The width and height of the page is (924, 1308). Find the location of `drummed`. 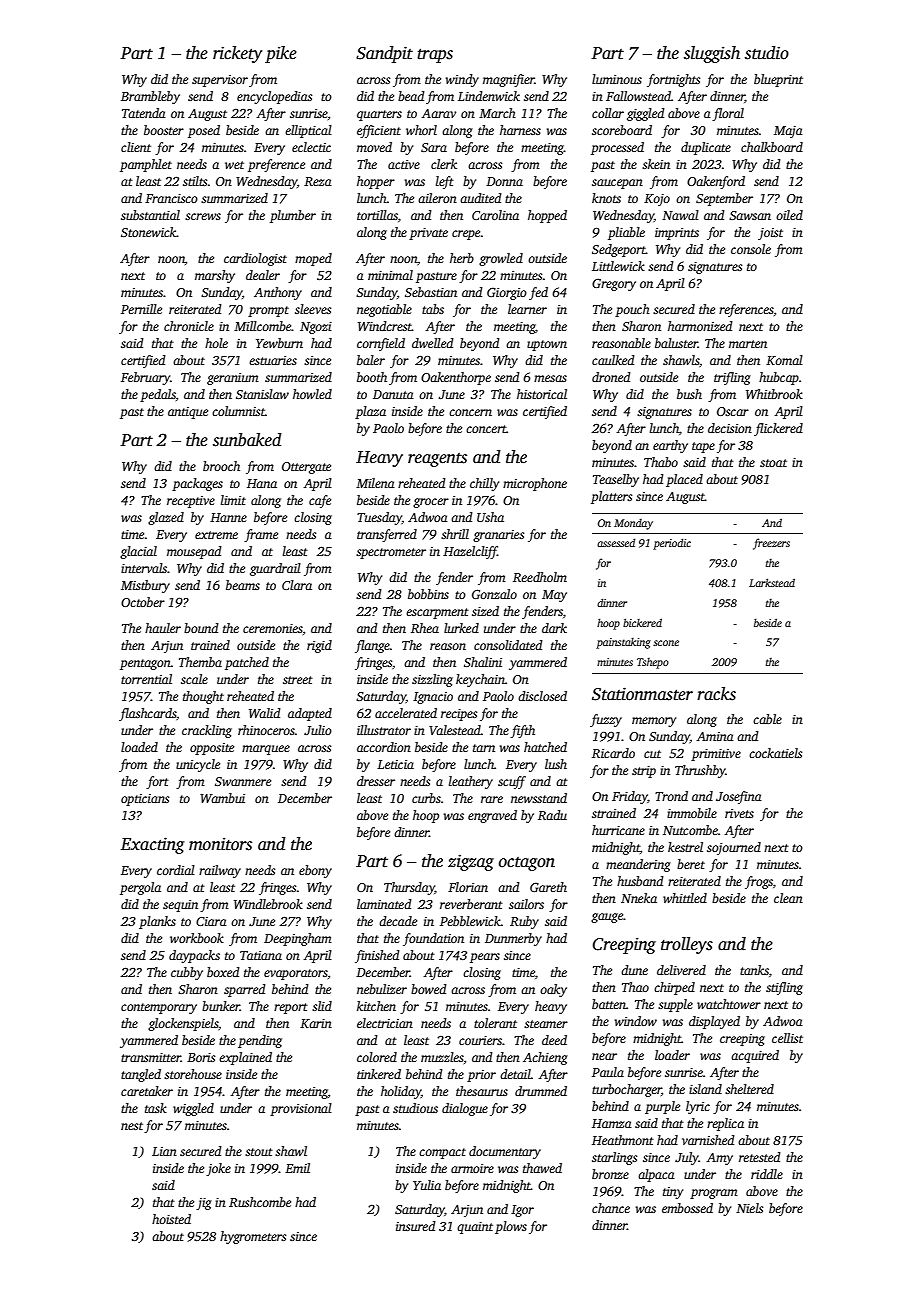

drummed is located at coordinates (541, 1091).
